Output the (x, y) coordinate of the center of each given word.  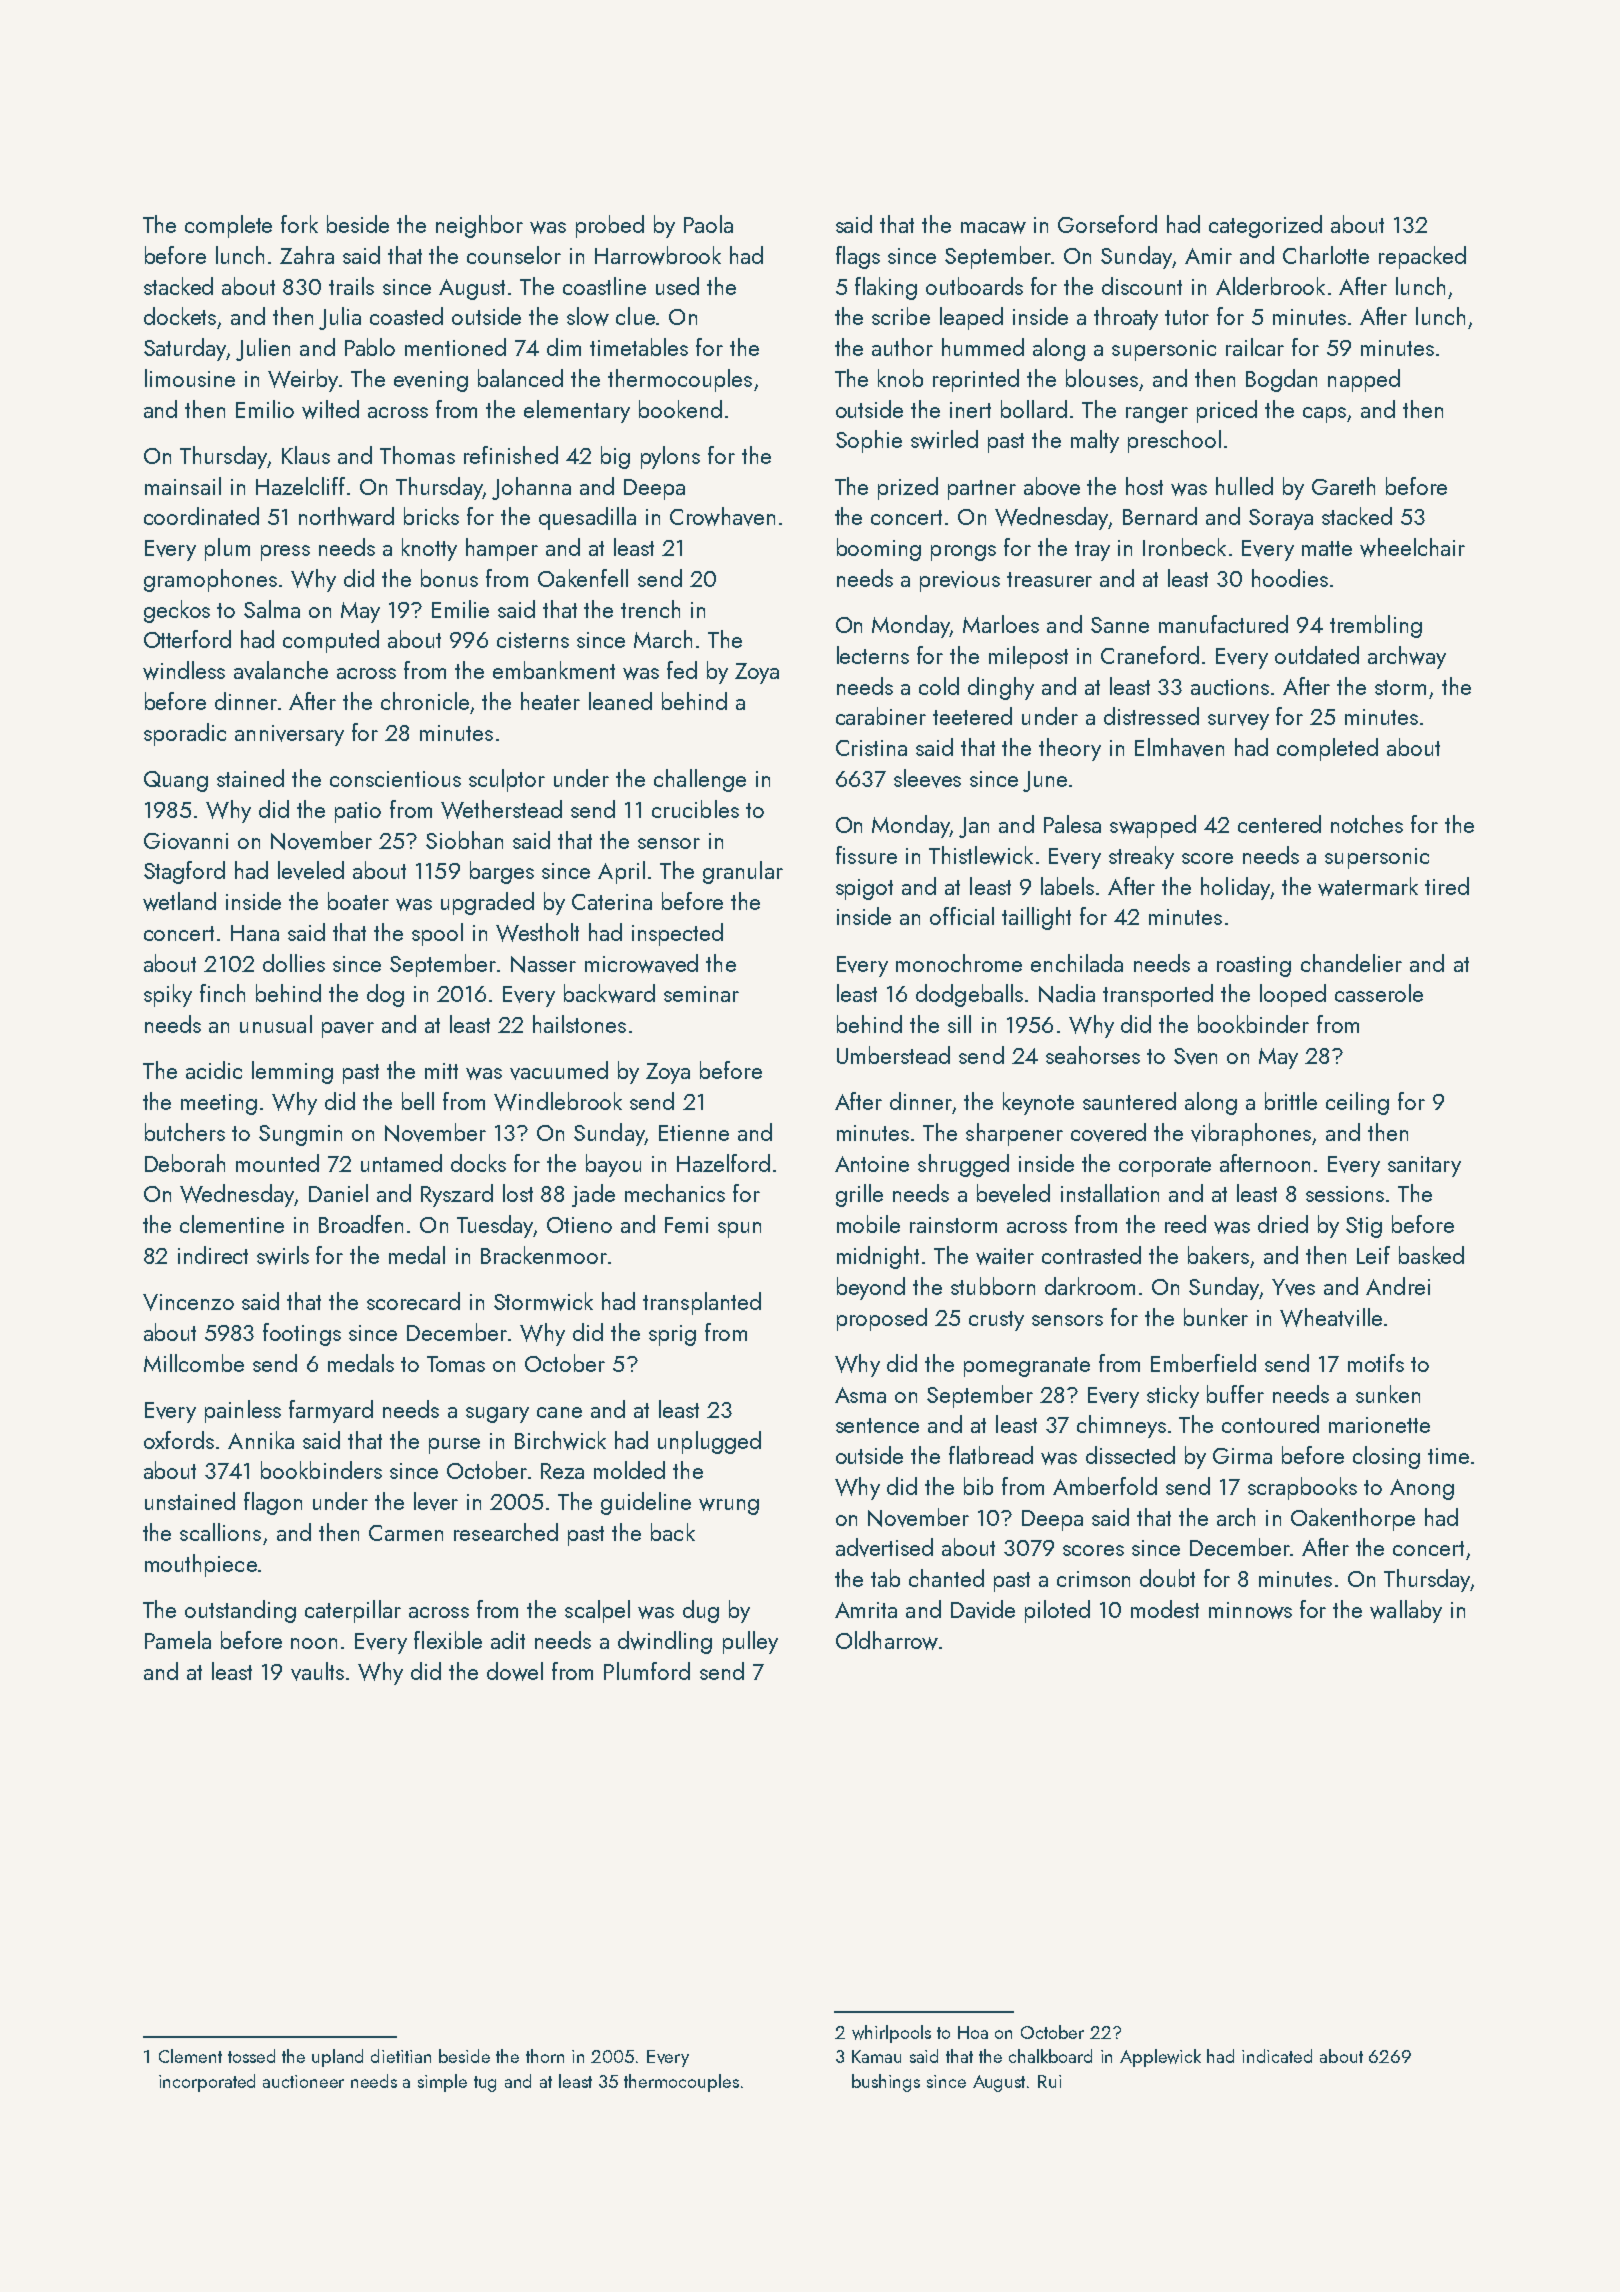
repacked (1422, 257)
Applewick (1160, 2058)
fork (299, 224)
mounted (277, 1163)
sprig (672, 1335)
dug (701, 1611)
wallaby (1406, 1611)
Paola (708, 224)
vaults (317, 1671)
